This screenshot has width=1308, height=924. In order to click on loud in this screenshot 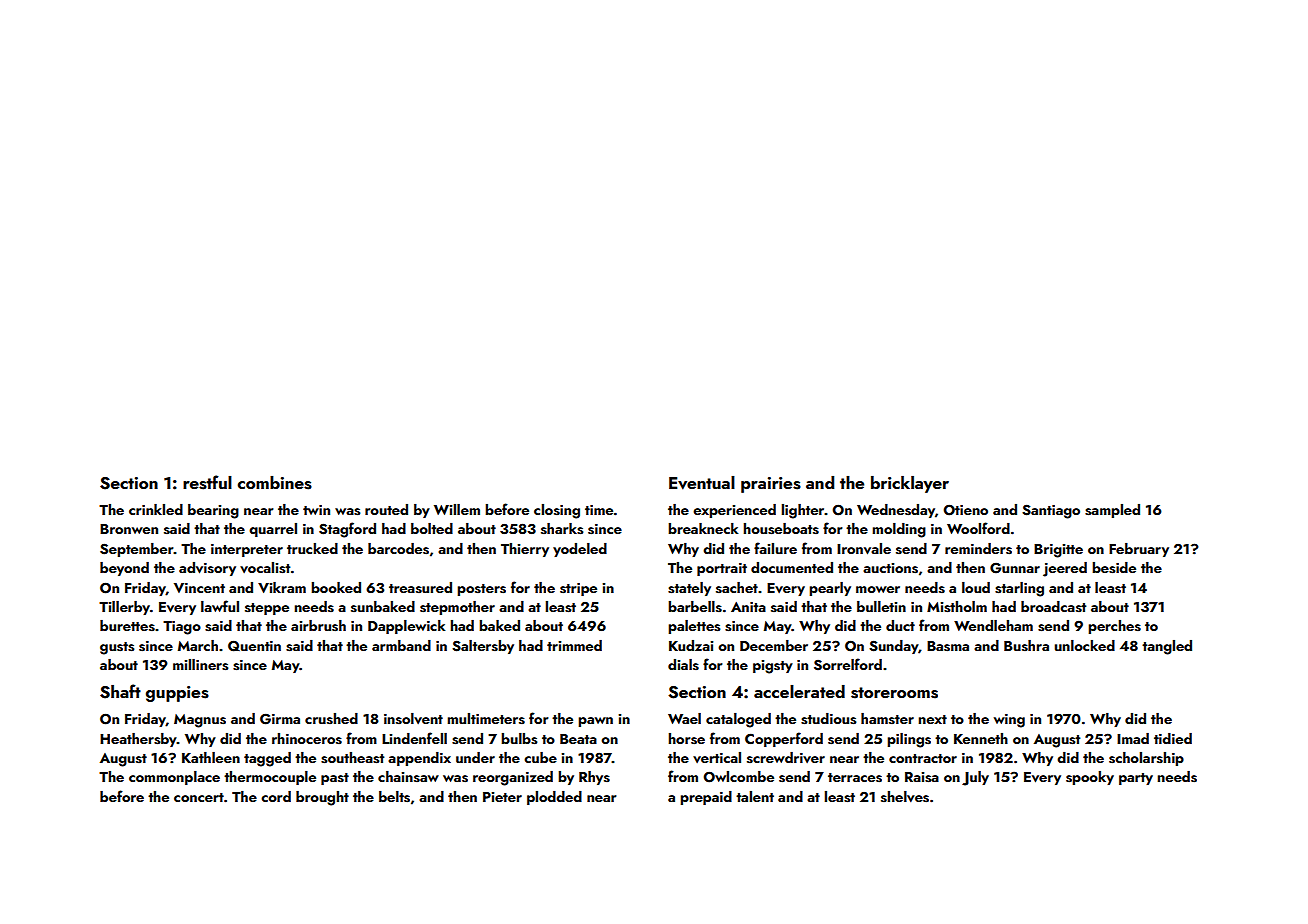, I will do `click(976, 587)`.
